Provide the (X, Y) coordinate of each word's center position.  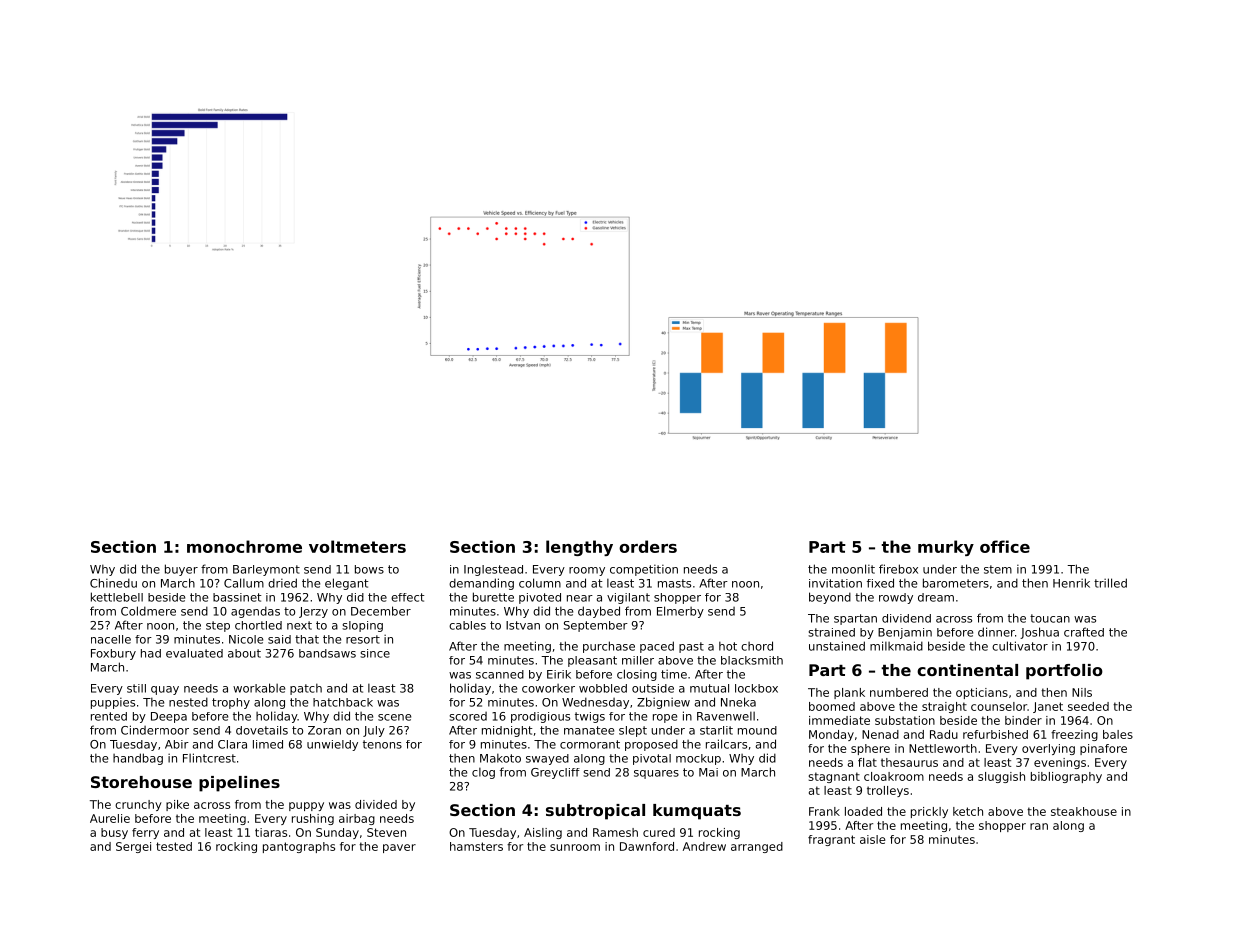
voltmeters (357, 546)
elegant (346, 584)
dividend (906, 618)
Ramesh (615, 832)
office (1005, 546)
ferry (145, 833)
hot (728, 646)
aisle (872, 839)
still (136, 688)
